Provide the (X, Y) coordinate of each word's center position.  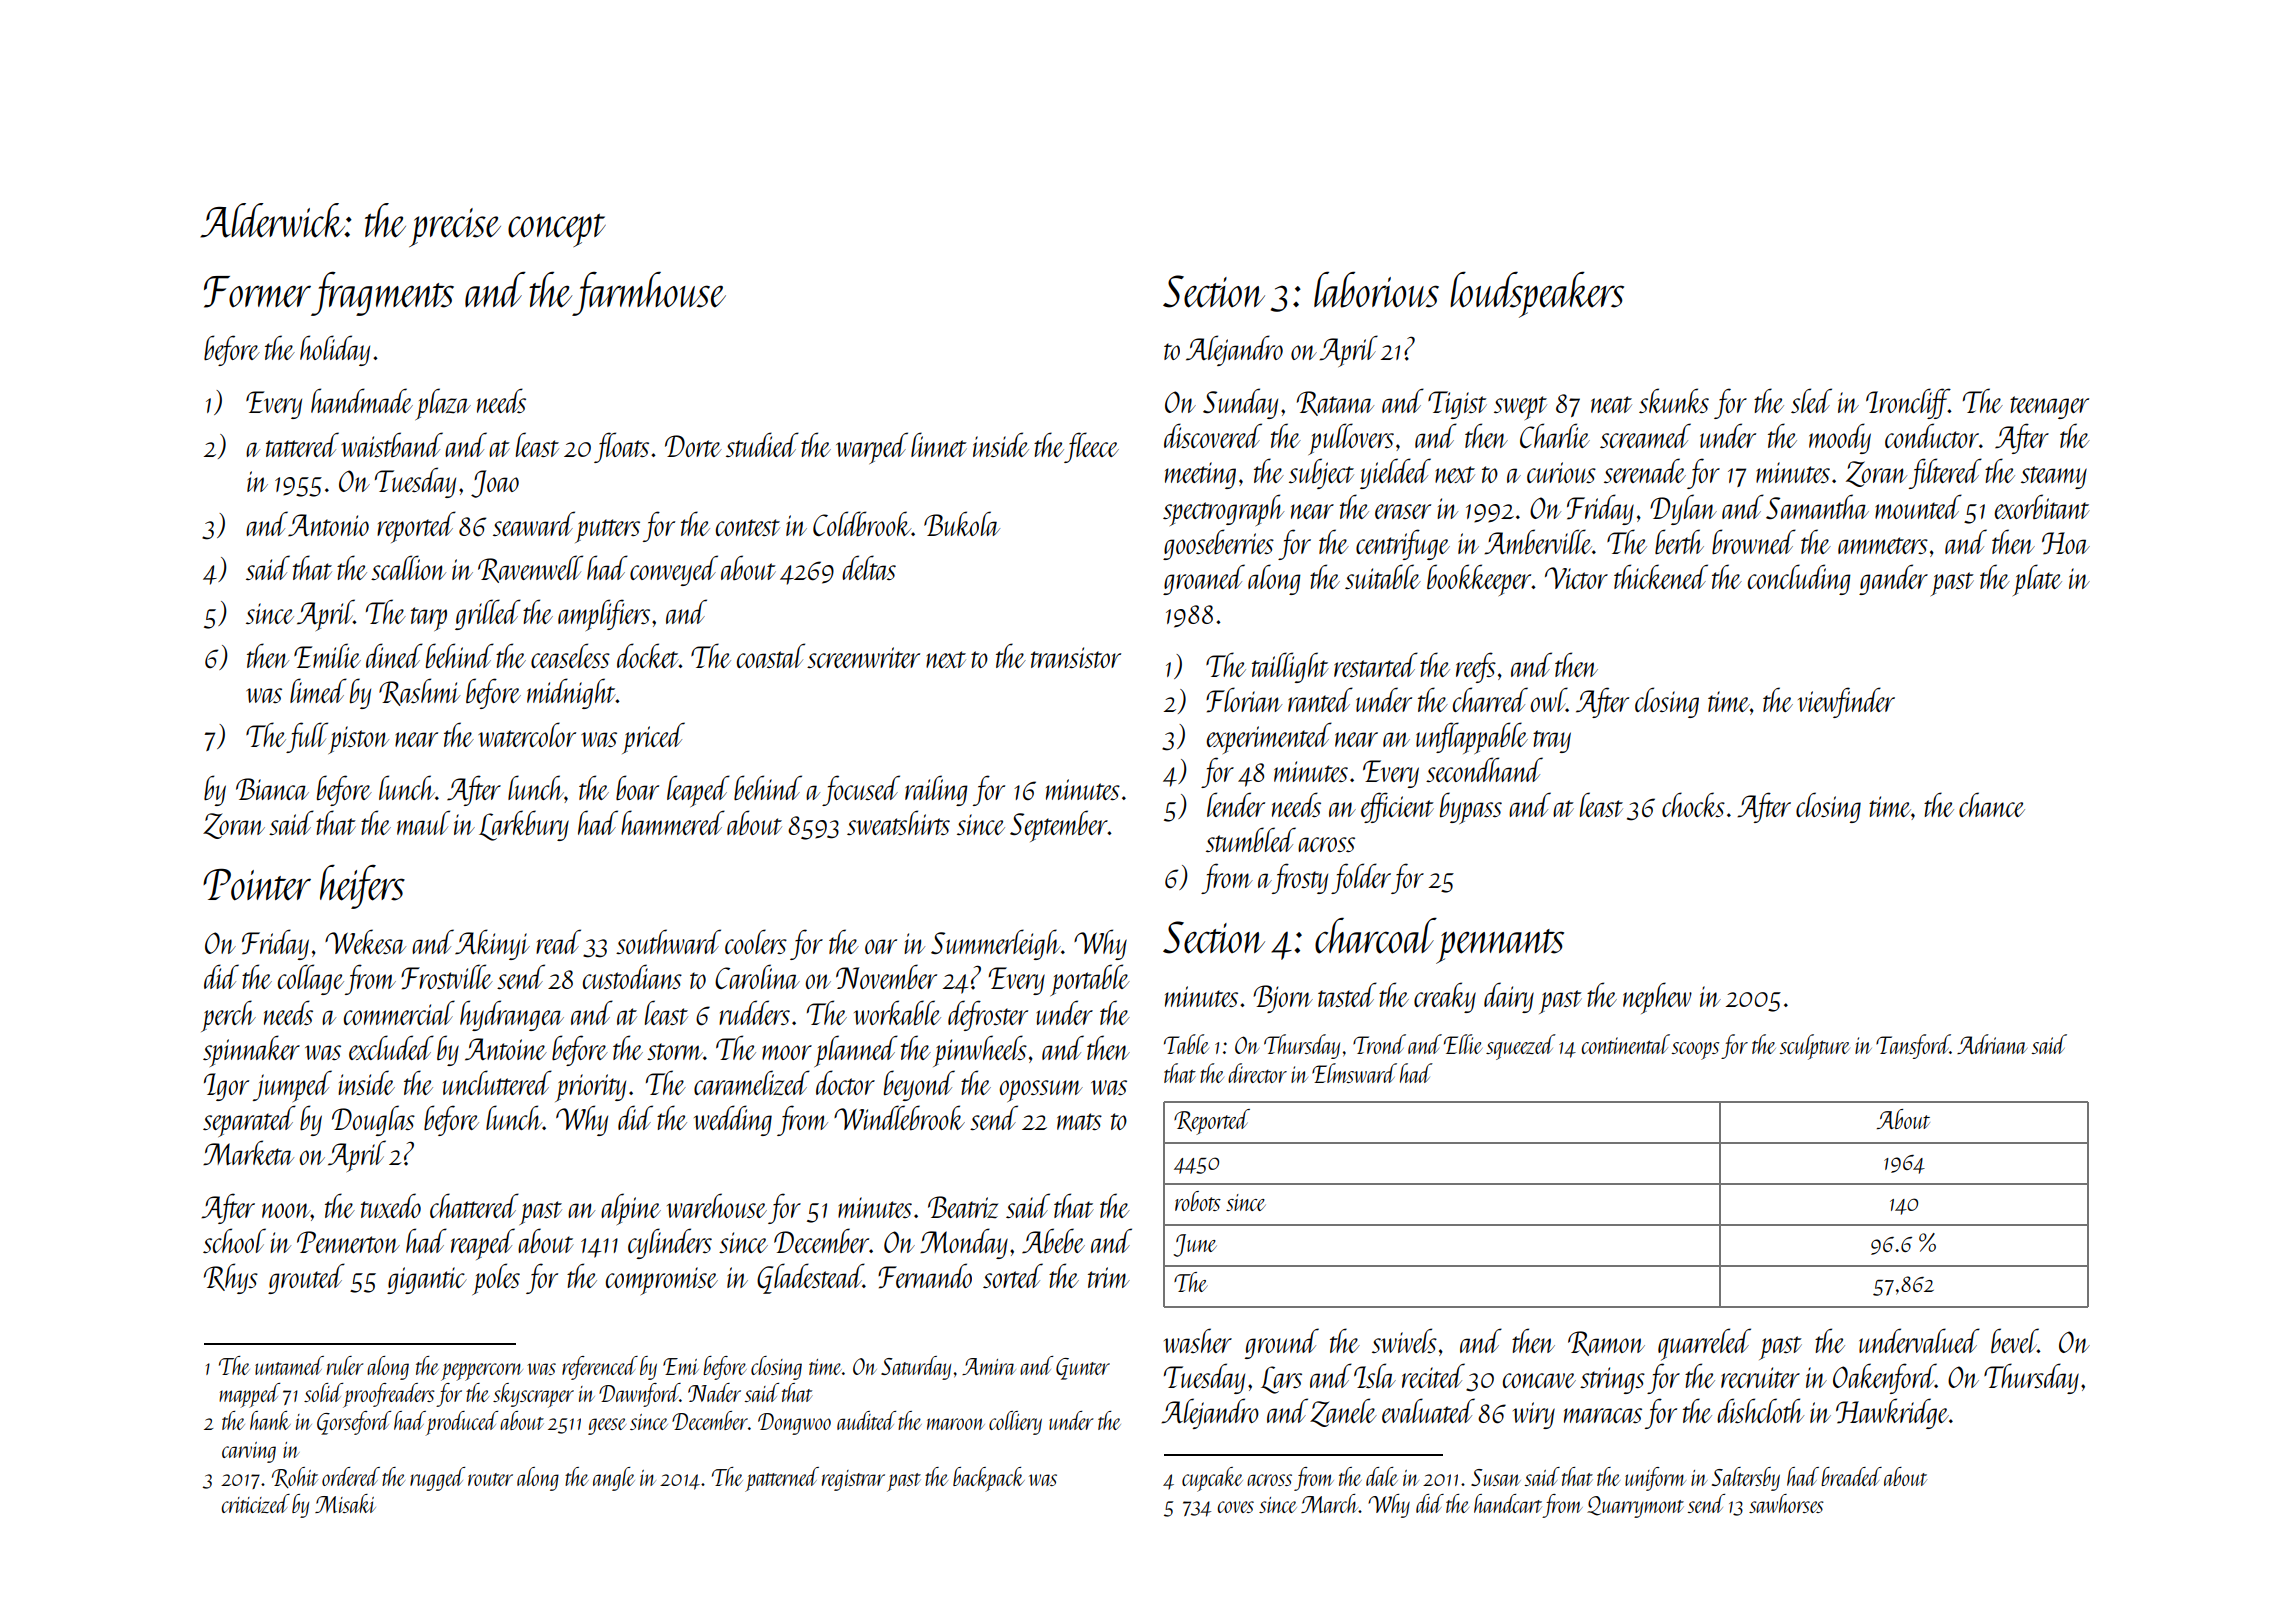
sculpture (1814, 1047)
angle (614, 1479)
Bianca (272, 789)
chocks (1693, 804)
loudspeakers (1537, 294)
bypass (1471, 808)
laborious (1376, 289)
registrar (853, 1480)
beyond (919, 1085)
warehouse (717, 1205)
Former (257, 292)
